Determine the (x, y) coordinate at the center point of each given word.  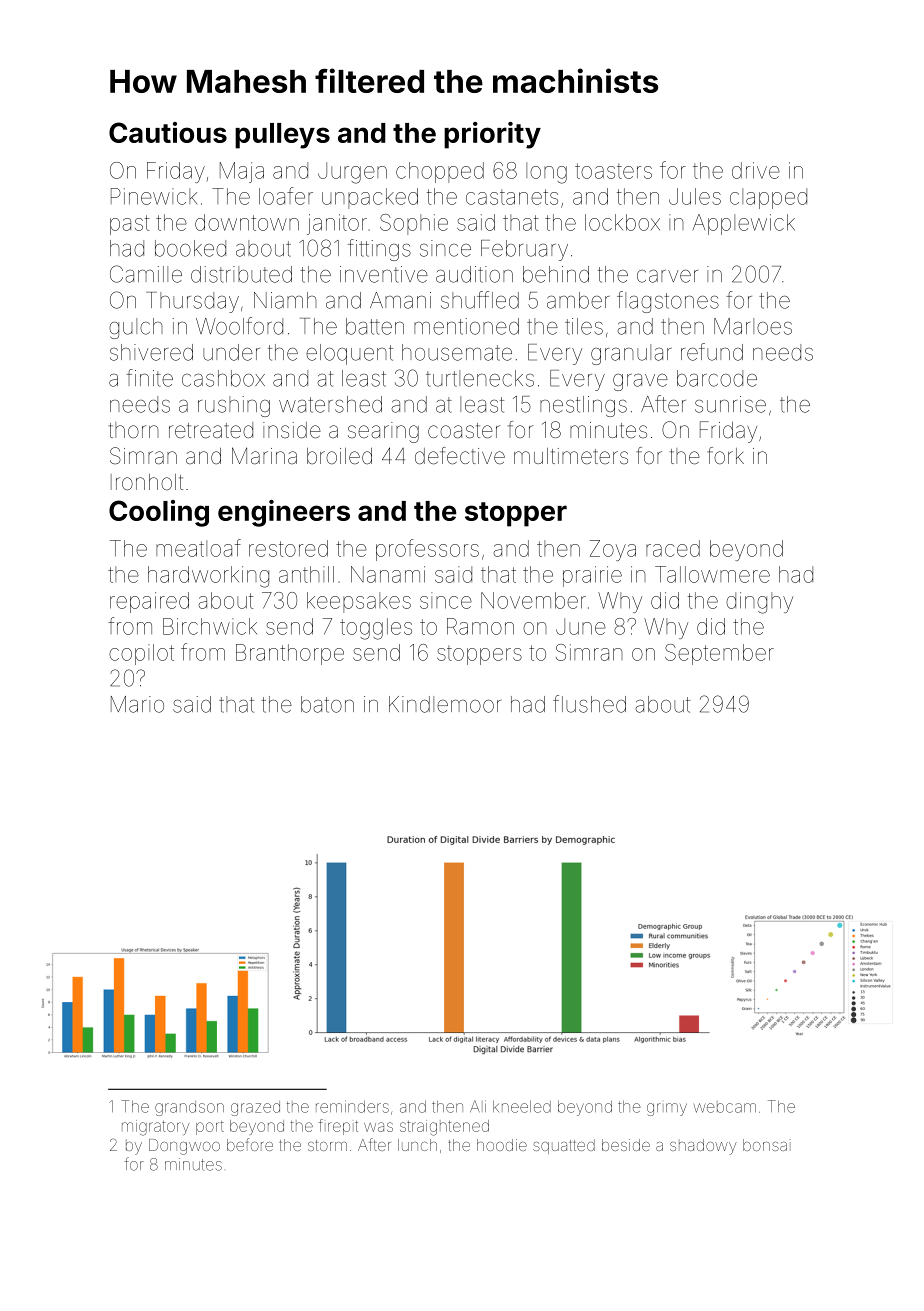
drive (756, 170)
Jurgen (352, 173)
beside (626, 1145)
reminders (352, 1106)
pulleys (282, 136)
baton (327, 704)
